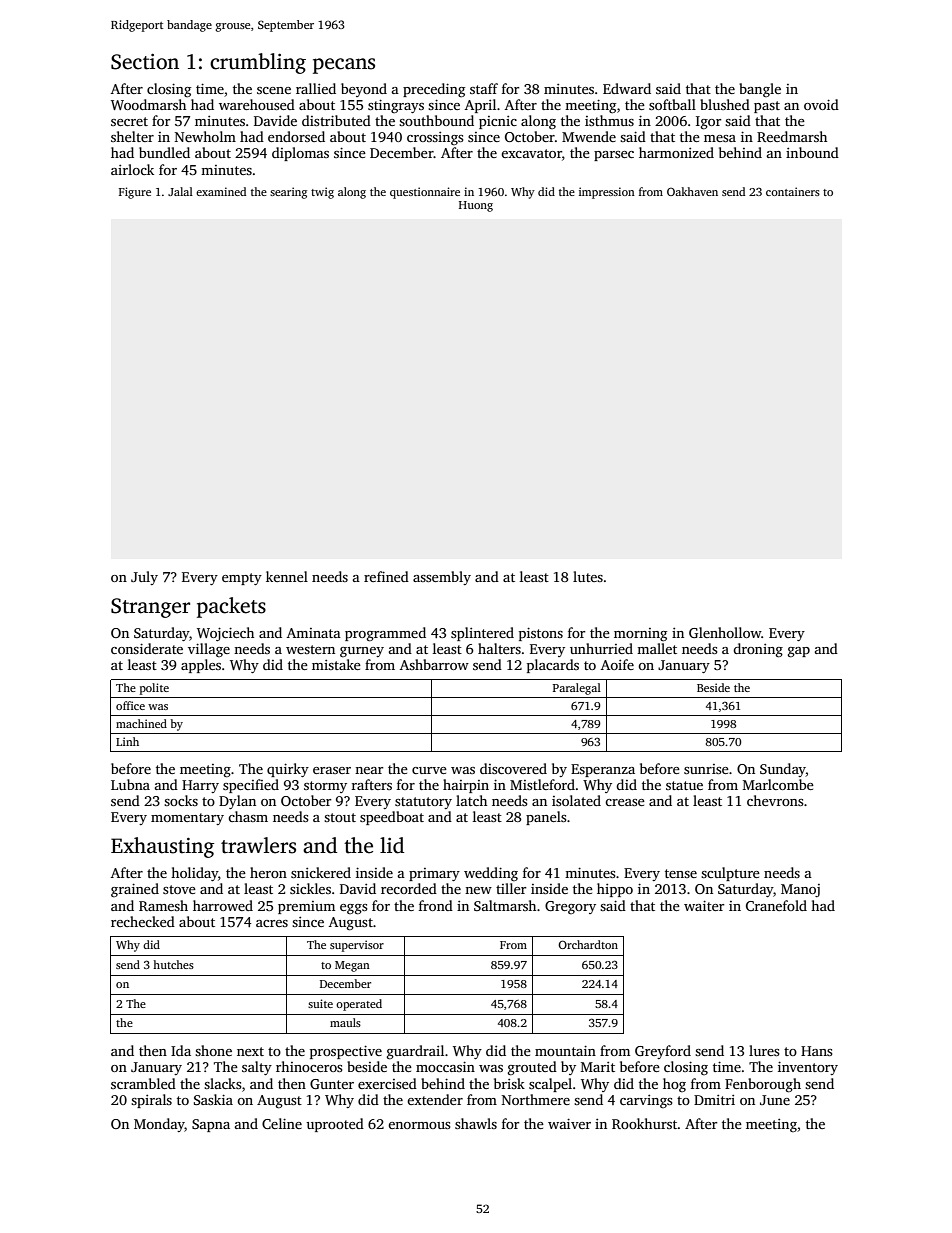 This image has width=952, height=1233. I want to click on enormous, so click(419, 1125).
